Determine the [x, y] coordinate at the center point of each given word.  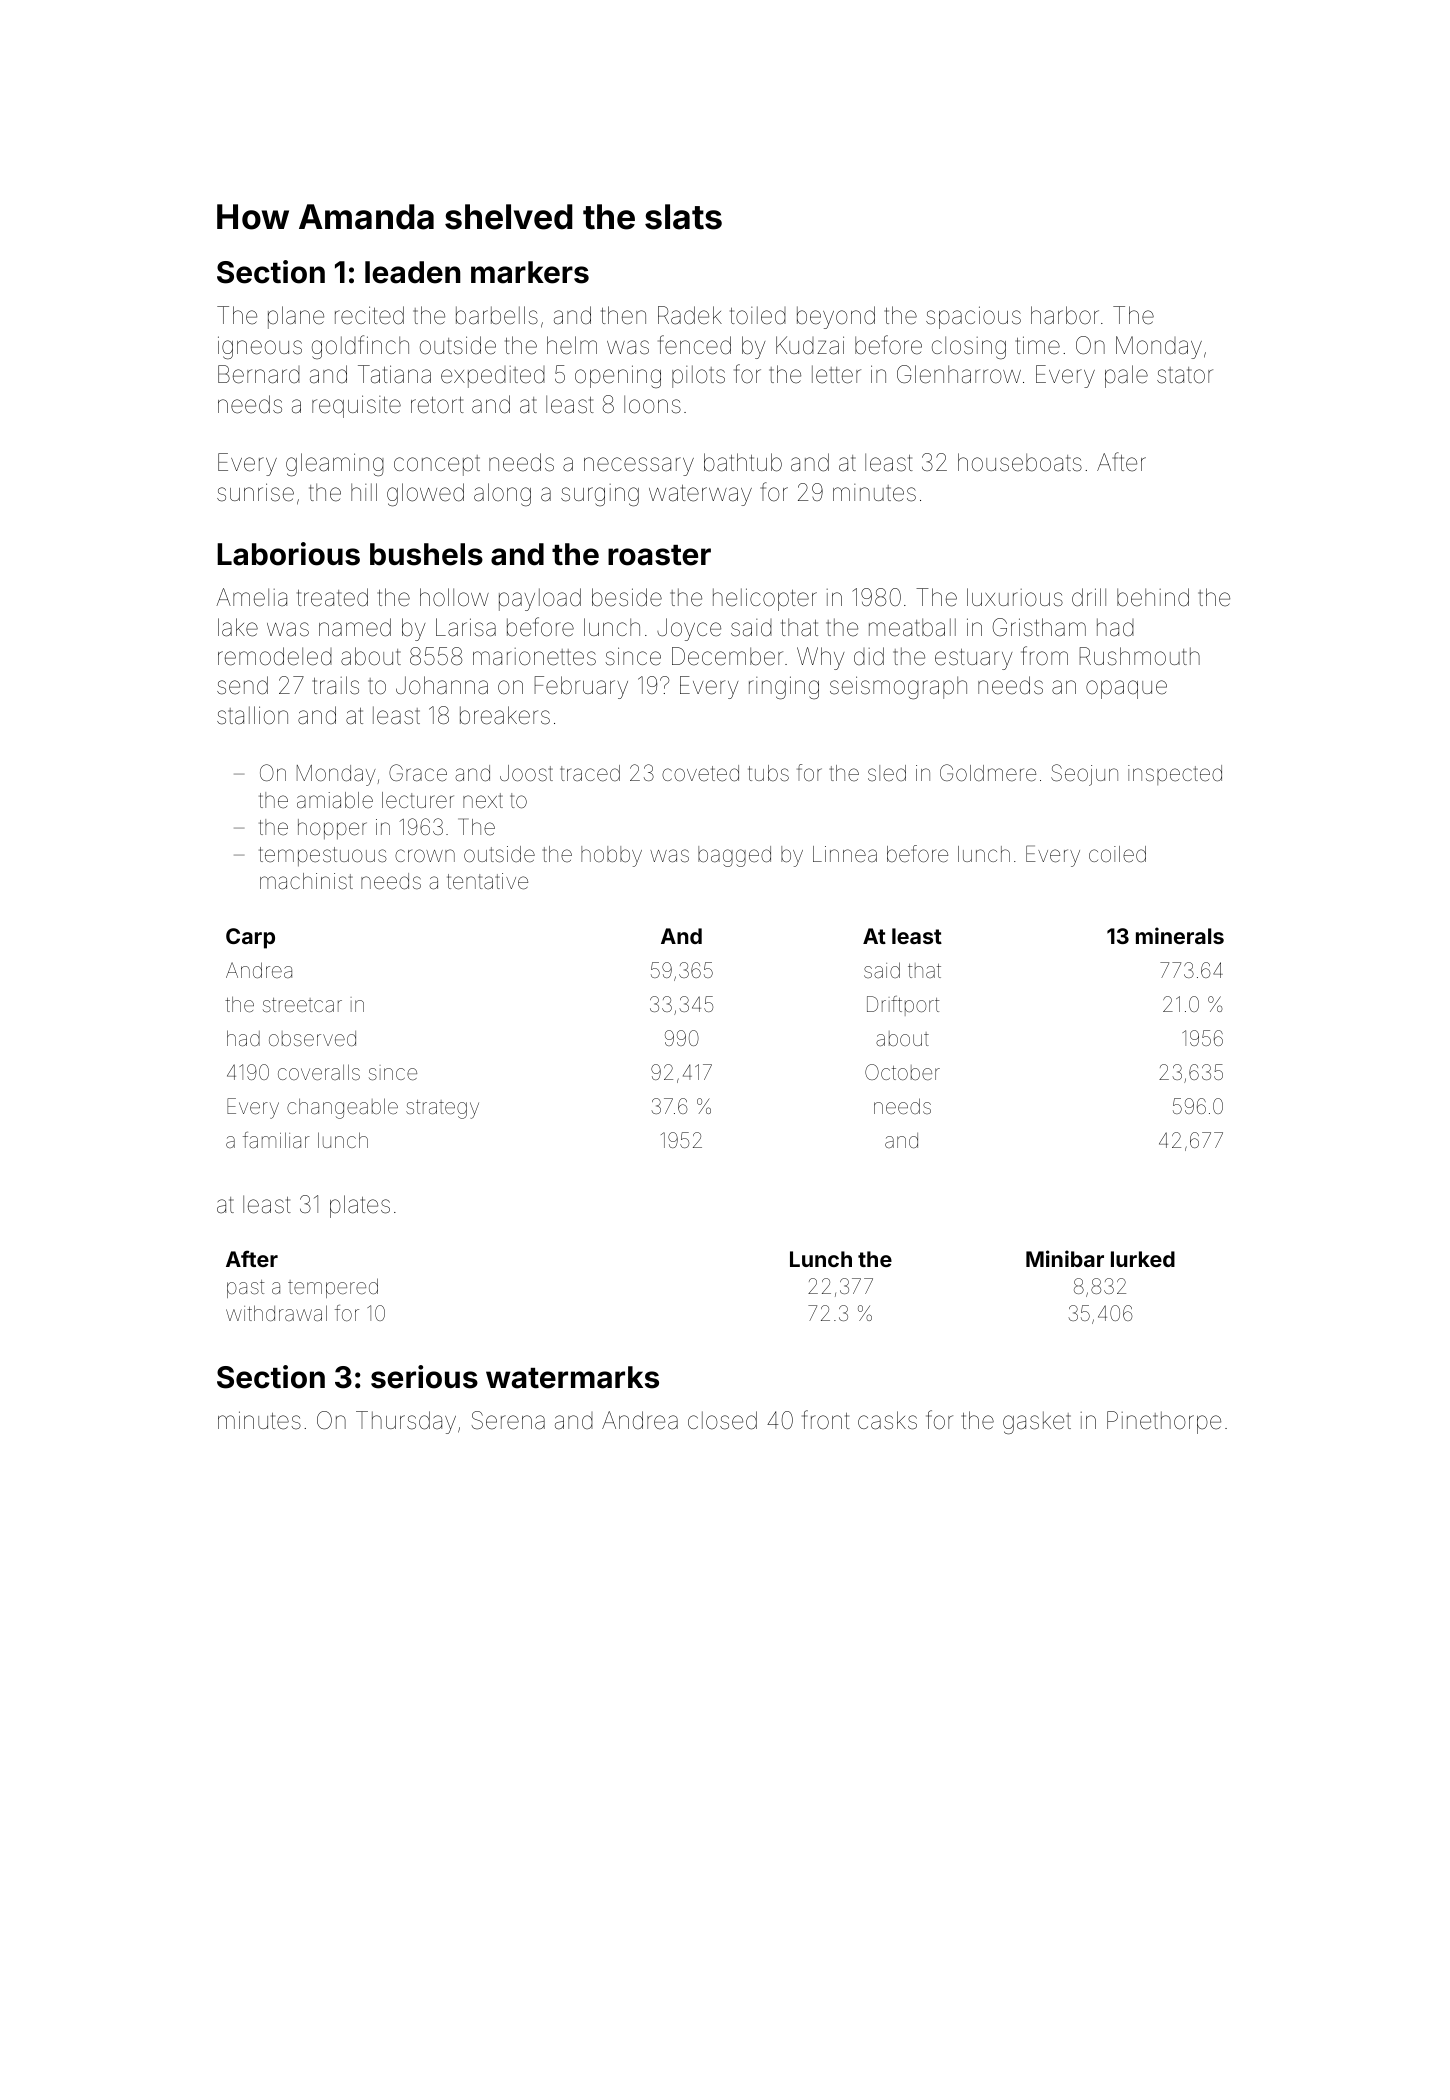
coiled [1117, 854]
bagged [734, 856]
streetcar [302, 1005]
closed [722, 1420]
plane [296, 317]
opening [618, 376]
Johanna [442, 685]
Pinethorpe [1164, 1422]
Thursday [406, 1422]
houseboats [1020, 462]
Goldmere [988, 773]
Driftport [903, 1006]
